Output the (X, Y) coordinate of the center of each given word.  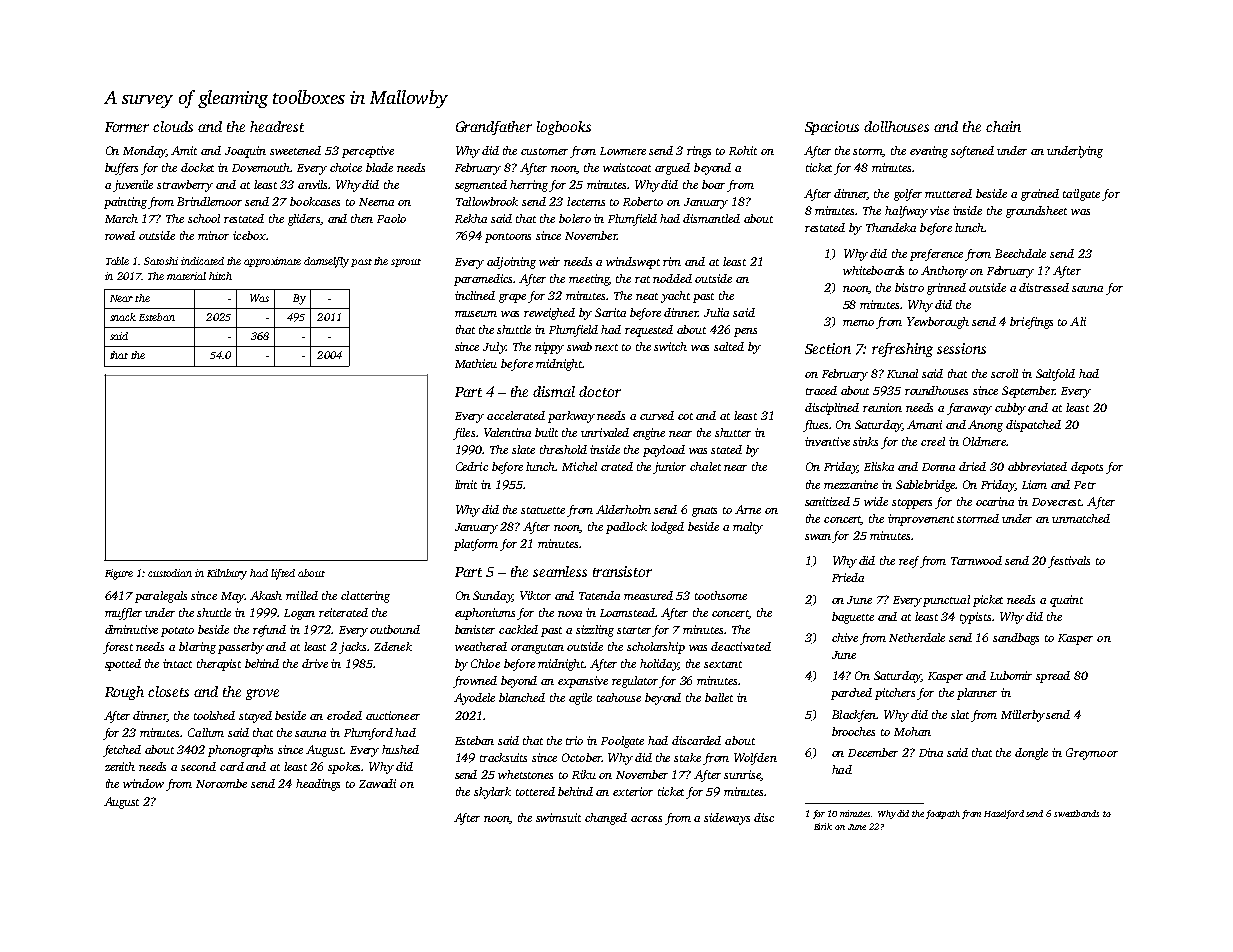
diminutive (131, 629)
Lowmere (623, 151)
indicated (202, 261)
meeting (589, 280)
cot (685, 416)
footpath (943, 814)
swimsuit (558, 817)
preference (936, 255)
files (464, 434)
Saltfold (1055, 375)
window (143, 783)
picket (988, 601)
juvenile (133, 186)
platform (476, 545)
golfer (908, 195)
